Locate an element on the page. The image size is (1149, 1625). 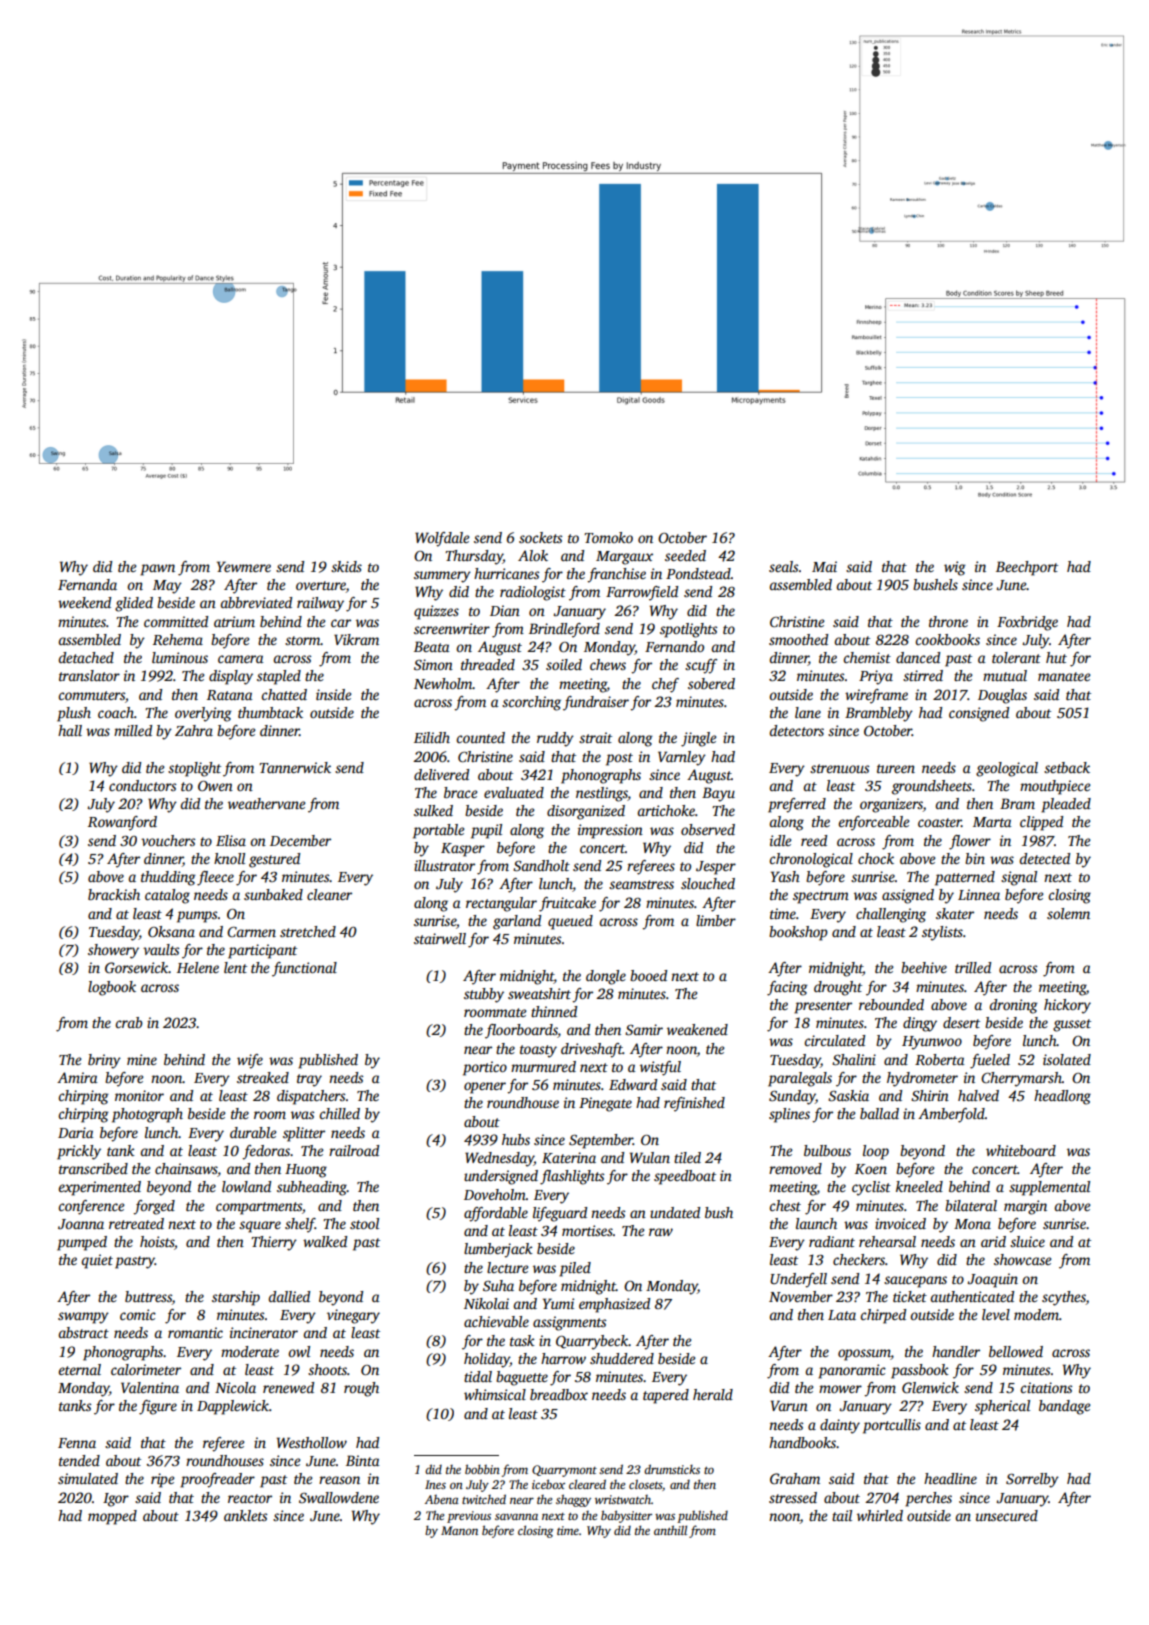
overlying is located at coordinates (203, 714).
